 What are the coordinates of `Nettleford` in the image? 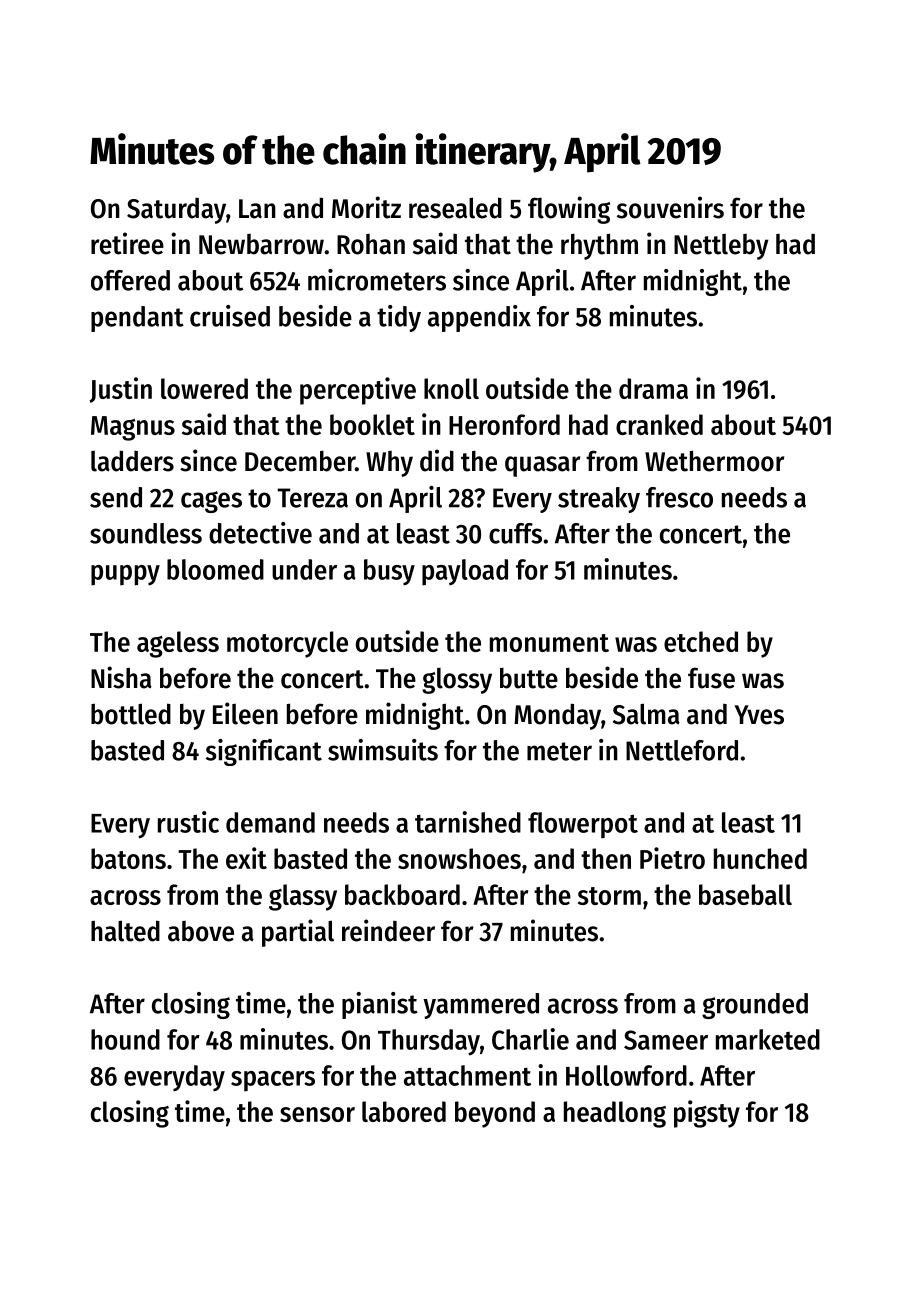 It's located at (682, 750).
